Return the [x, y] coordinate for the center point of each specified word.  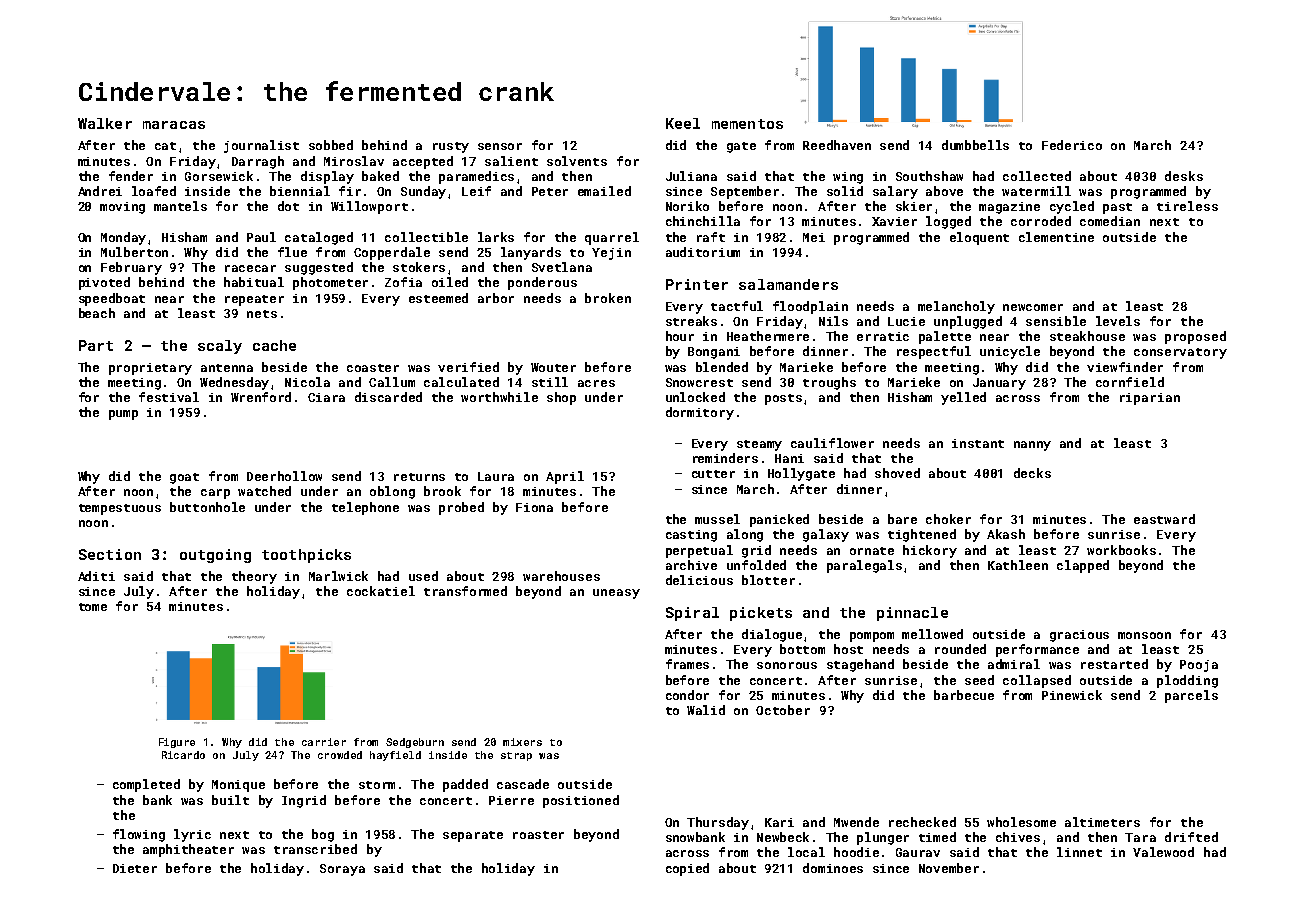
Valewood [1163, 852]
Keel [683, 123]
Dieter [135, 868]
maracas [174, 125]
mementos [747, 124]
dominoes [833, 868]
